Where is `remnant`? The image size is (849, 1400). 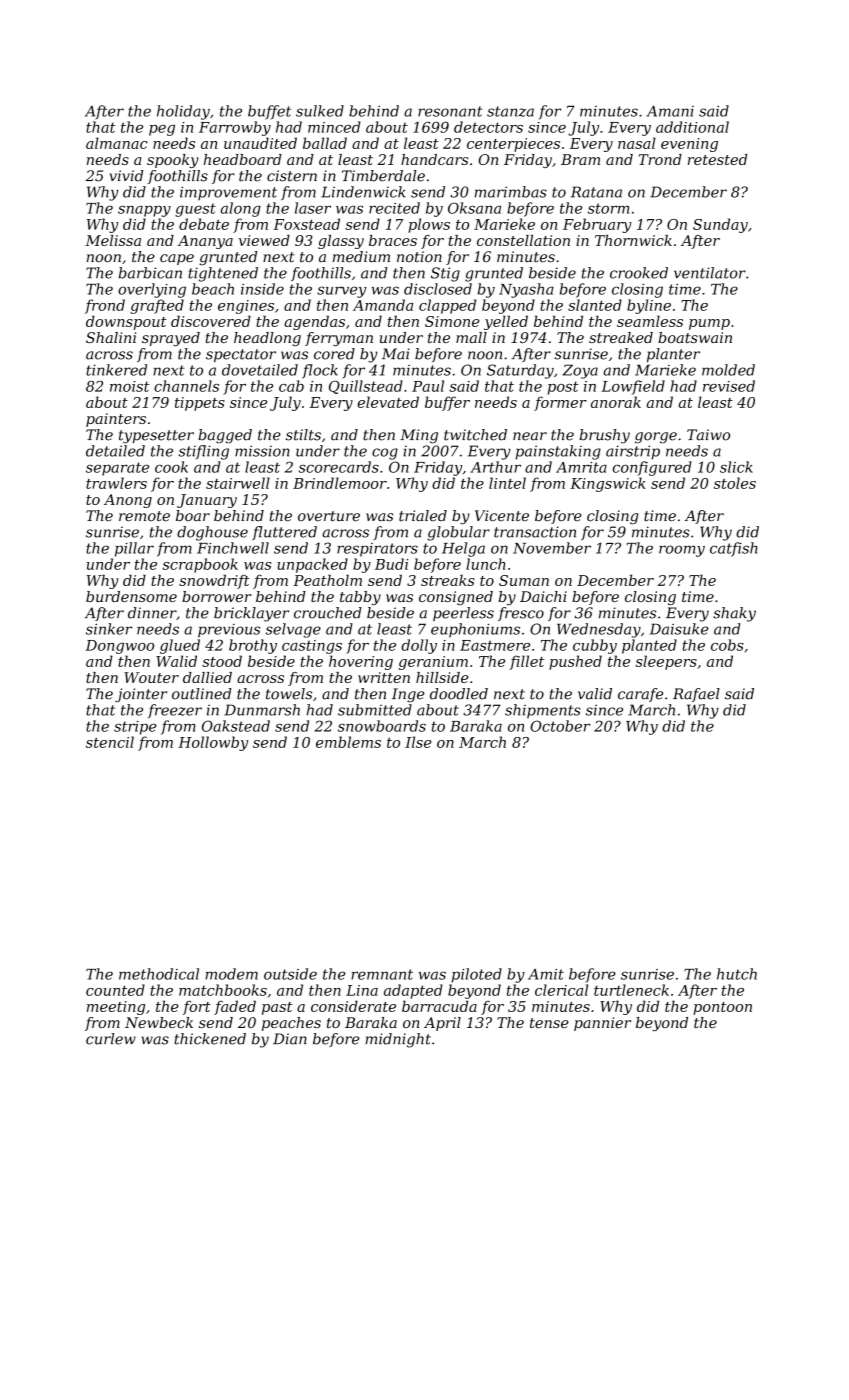 remnant is located at coordinates (382, 974).
